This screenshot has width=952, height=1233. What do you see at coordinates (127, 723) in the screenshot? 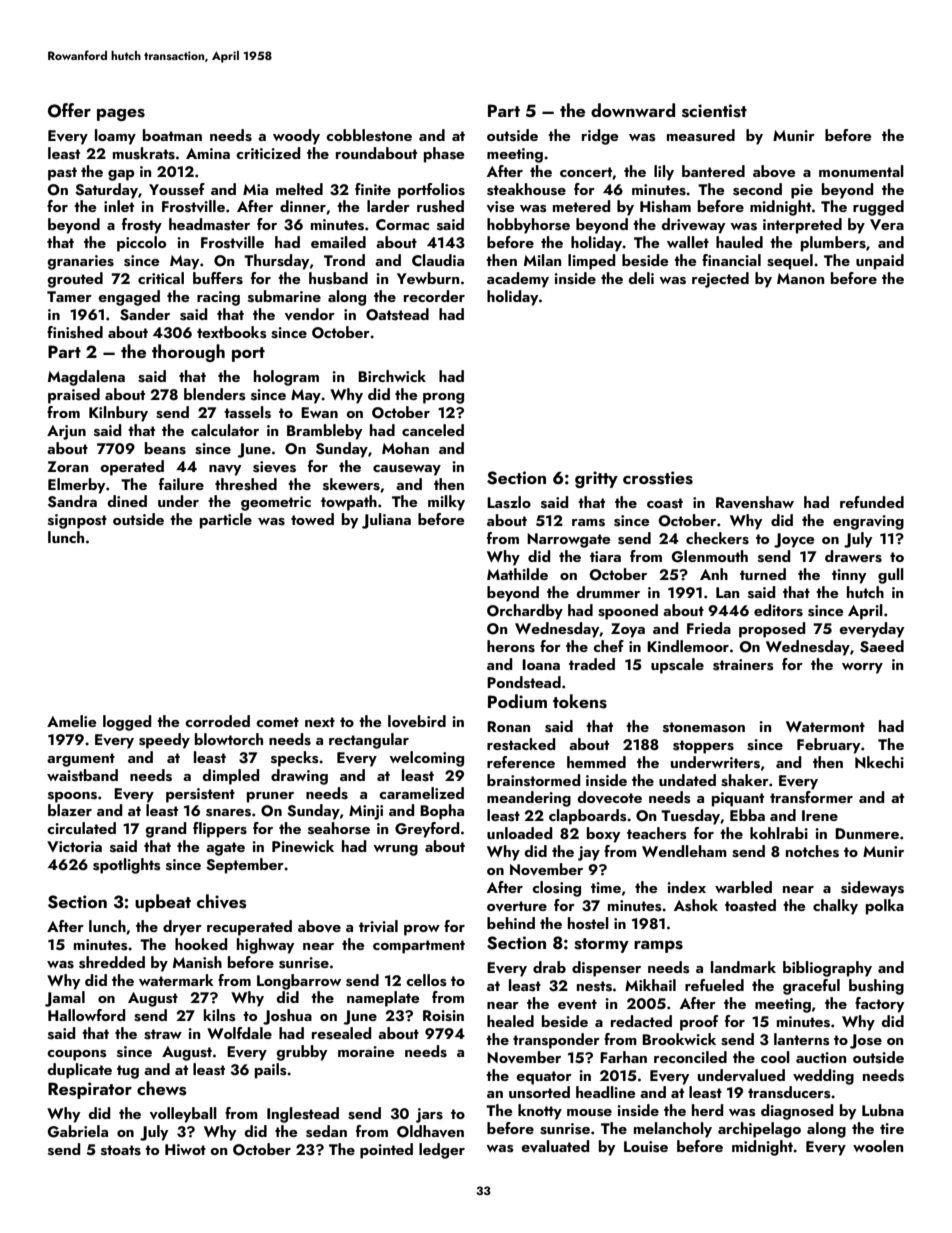
I see `logged` at bounding box center [127, 723].
